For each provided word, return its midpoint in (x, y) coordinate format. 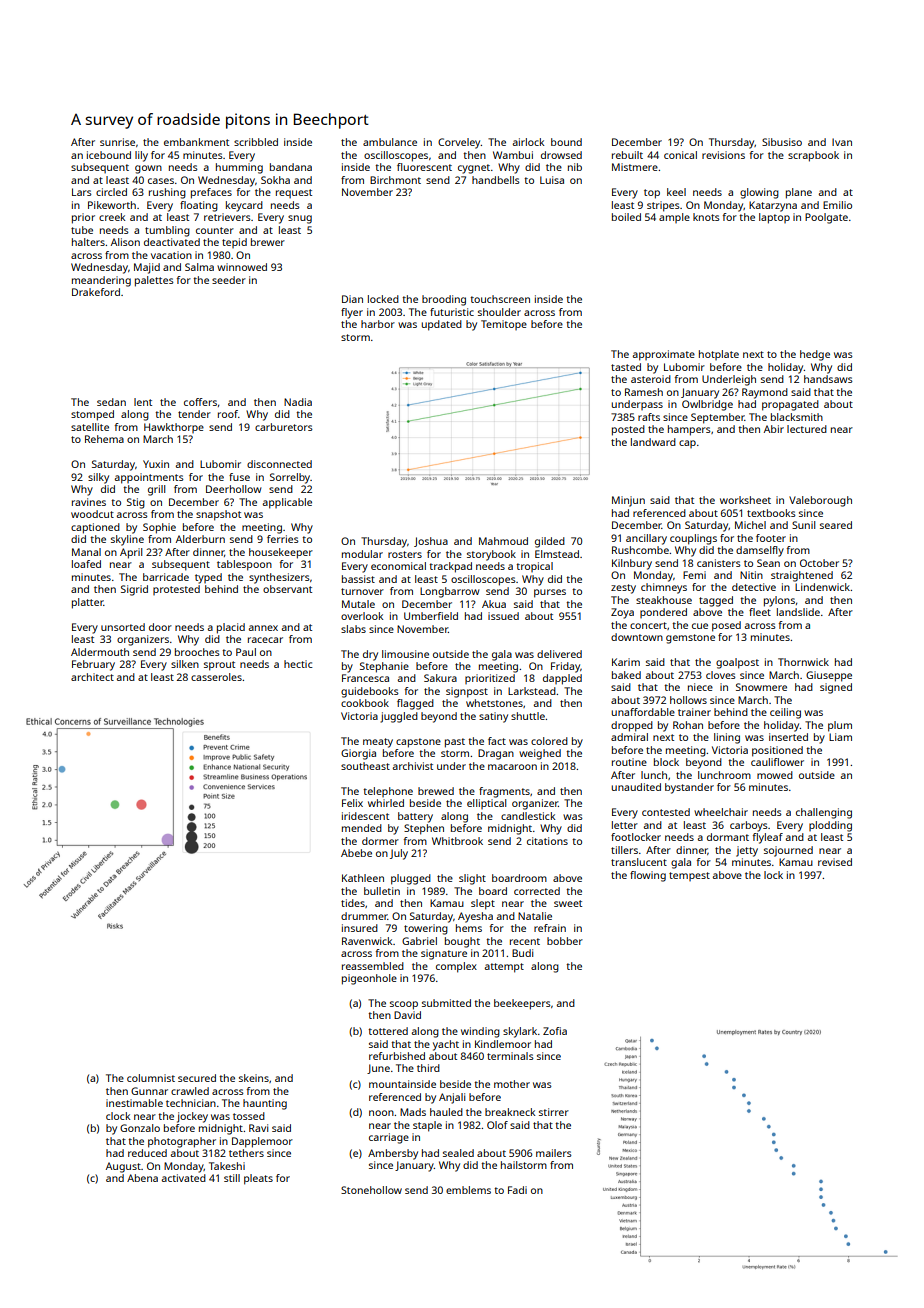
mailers (554, 1153)
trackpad (450, 567)
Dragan (496, 754)
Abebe (356, 853)
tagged (716, 601)
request (294, 193)
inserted (788, 737)
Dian (352, 299)
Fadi (517, 1190)
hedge (815, 355)
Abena (142, 1178)
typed (208, 578)
